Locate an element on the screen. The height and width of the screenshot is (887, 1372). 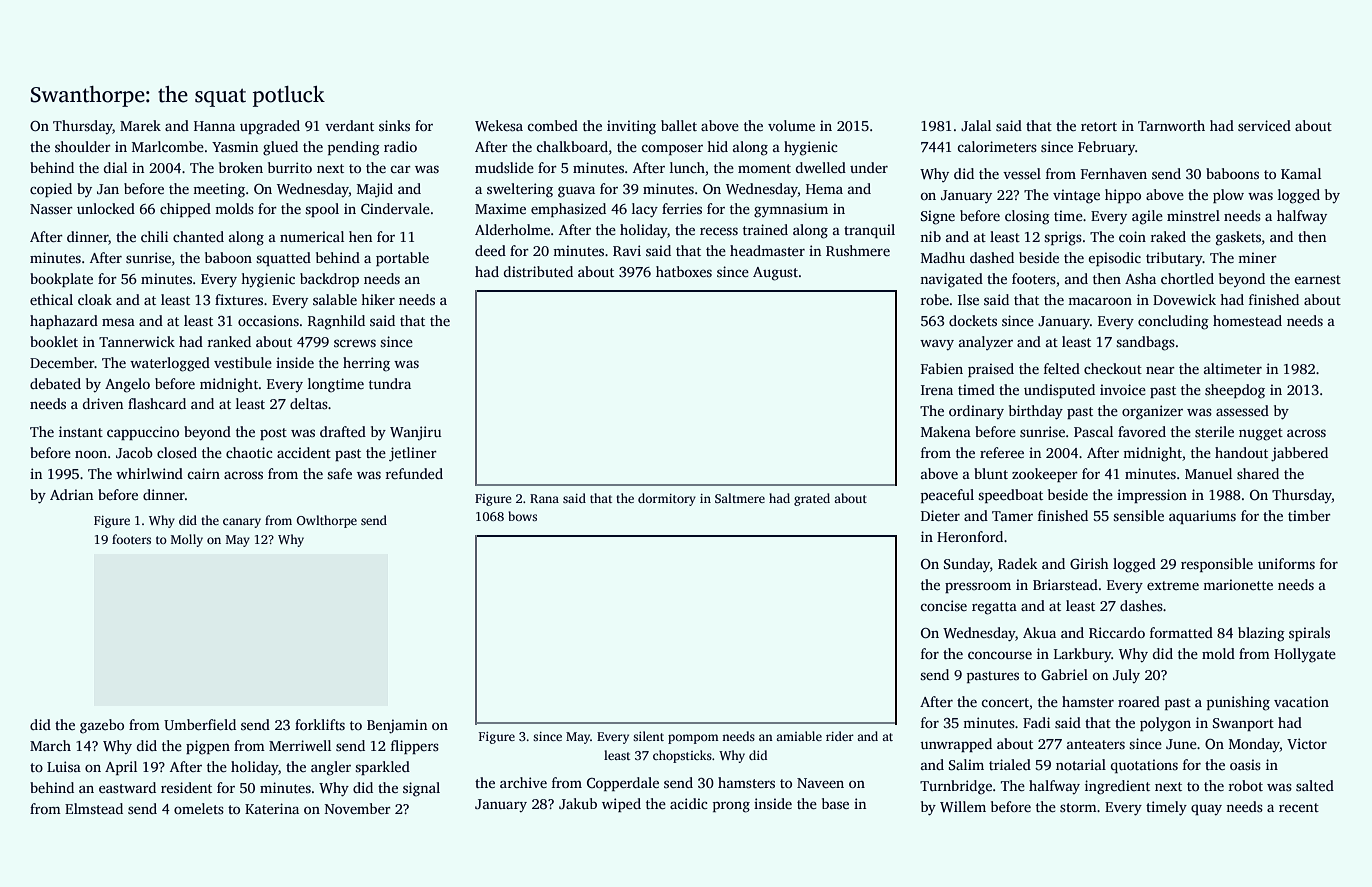
recent is located at coordinates (1299, 807).
